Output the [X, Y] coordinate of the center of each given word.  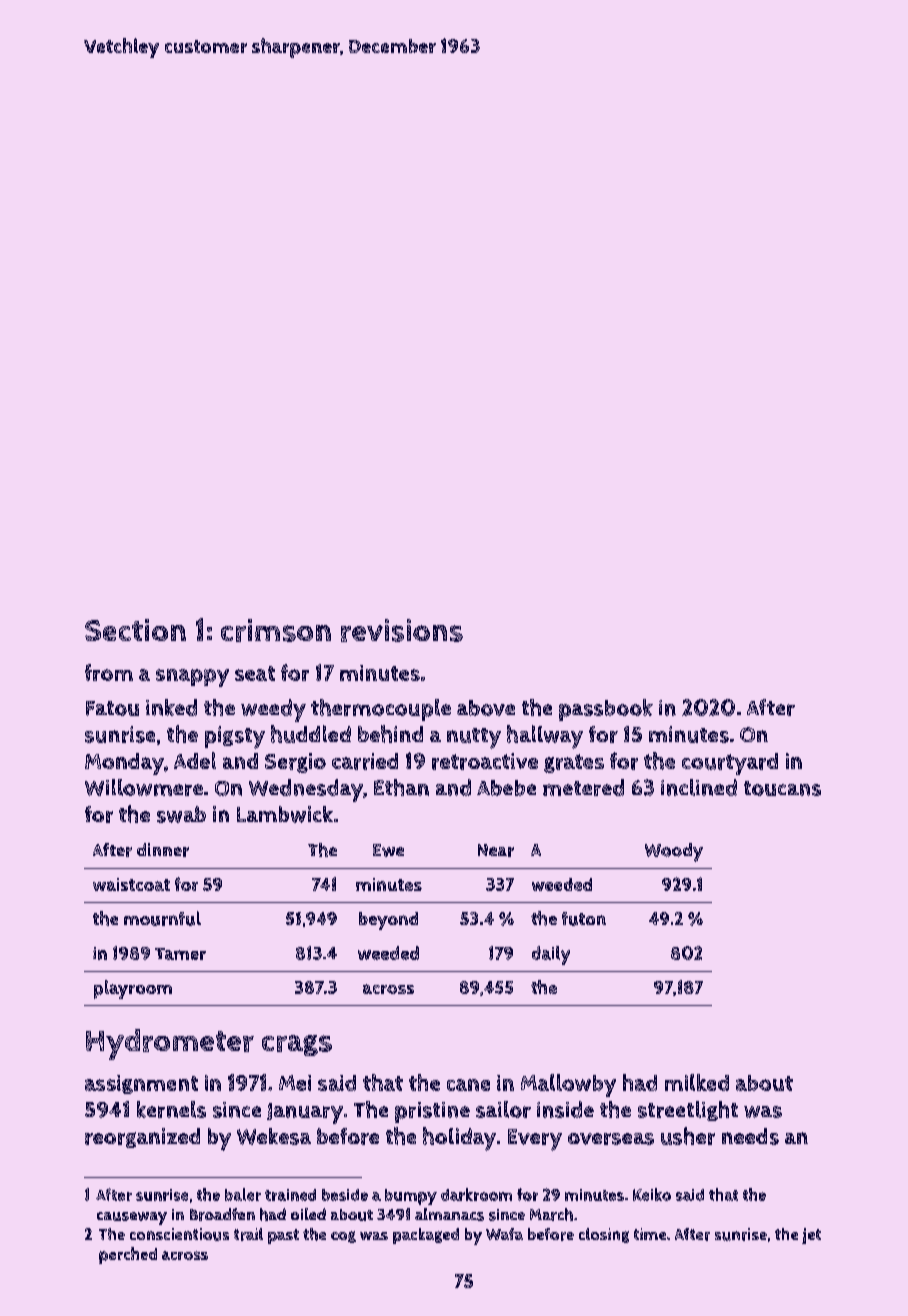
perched [128, 1255]
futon [584, 919]
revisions [402, 630]
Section [135, 630]
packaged [426, 1236]
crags [297, 1045]
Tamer [180, 954]
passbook [606, 710]
